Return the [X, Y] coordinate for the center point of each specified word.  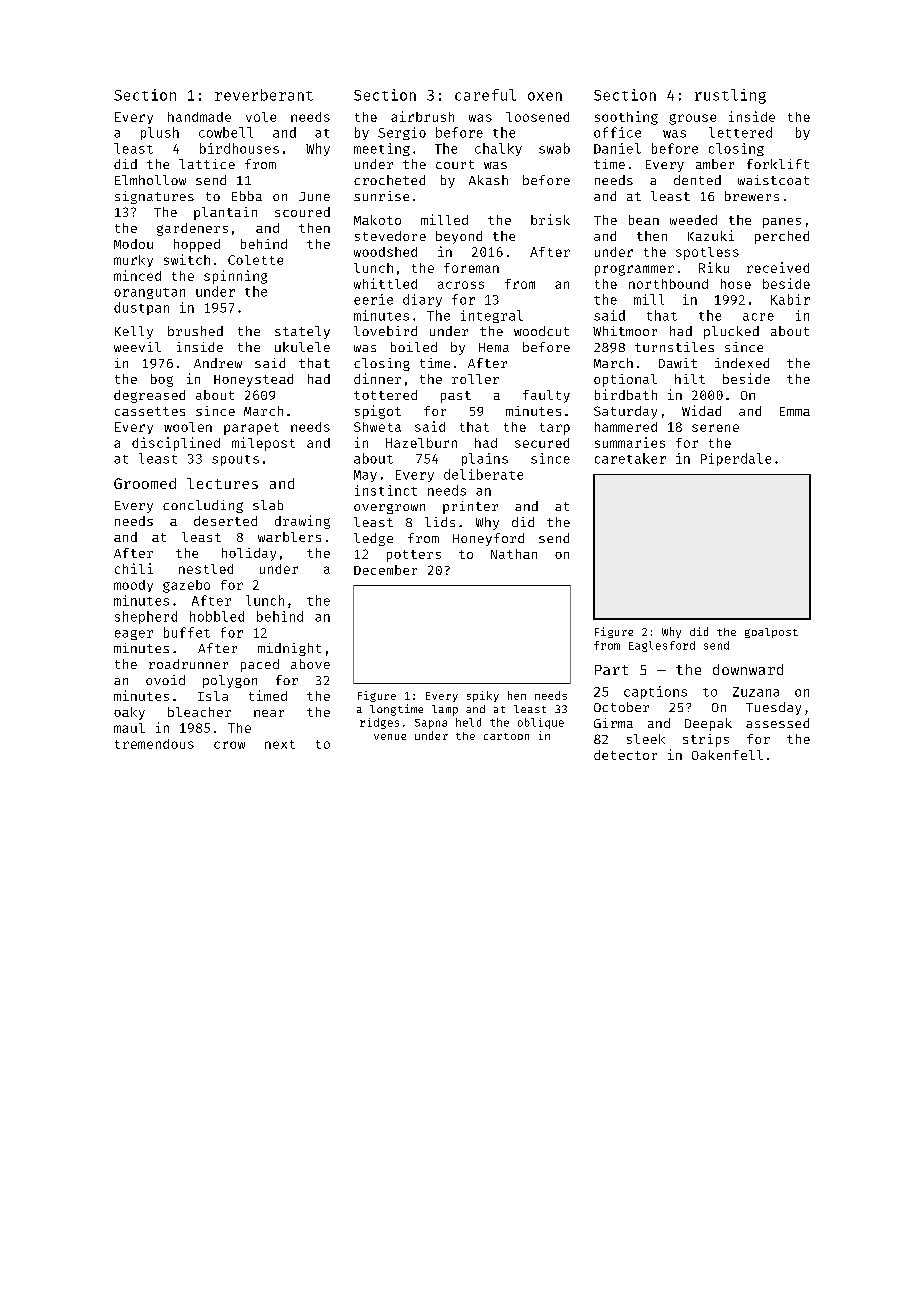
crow [229, 745]
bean [644, 220]
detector [625, 755]
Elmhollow [150, 180]
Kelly [134, 332]
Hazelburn [421, 443]
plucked [731, 332]
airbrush [422, 116]
